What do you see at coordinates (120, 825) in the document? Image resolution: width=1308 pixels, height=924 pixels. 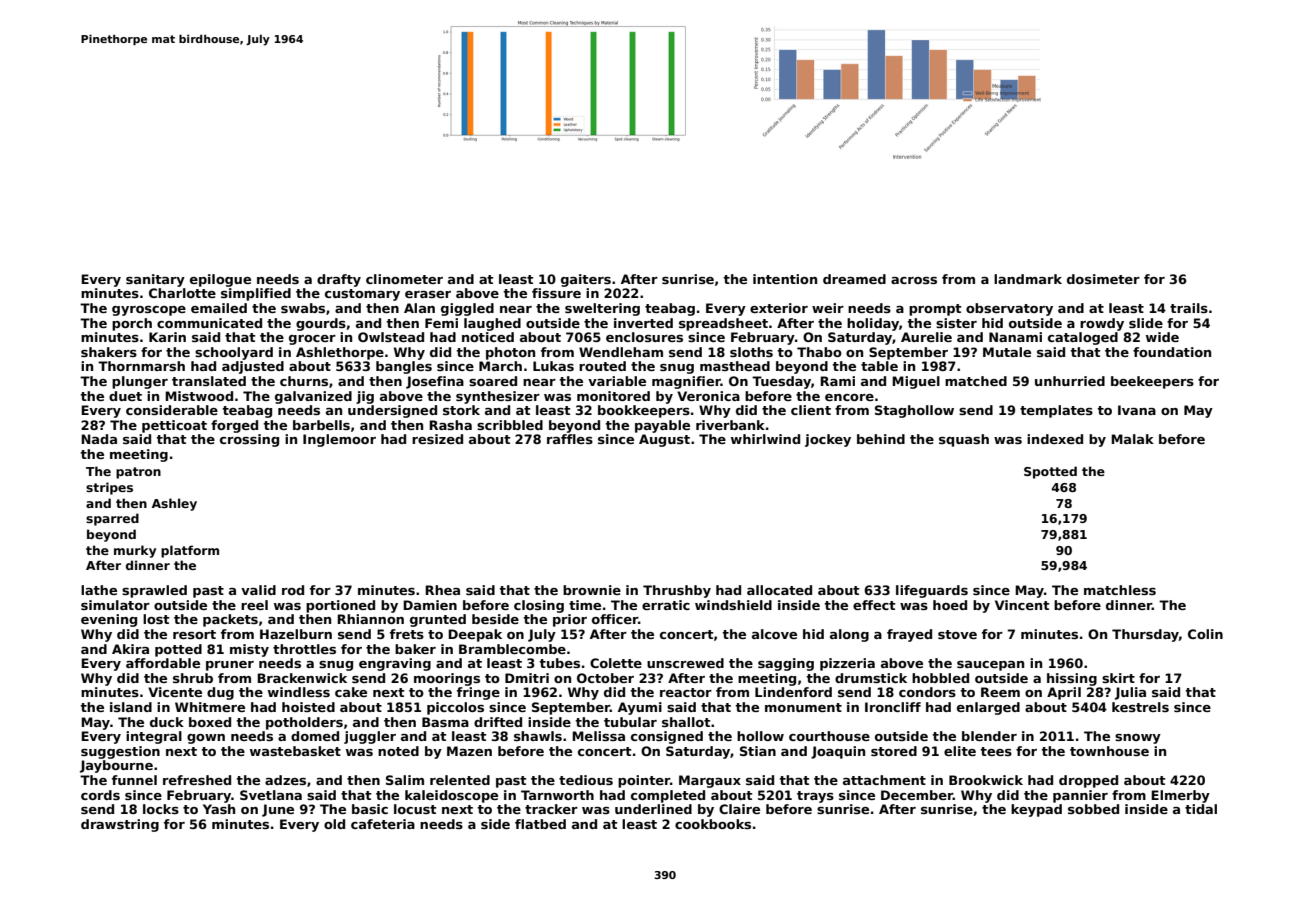 I see `drawstring` at bounding box center [120, 825].
